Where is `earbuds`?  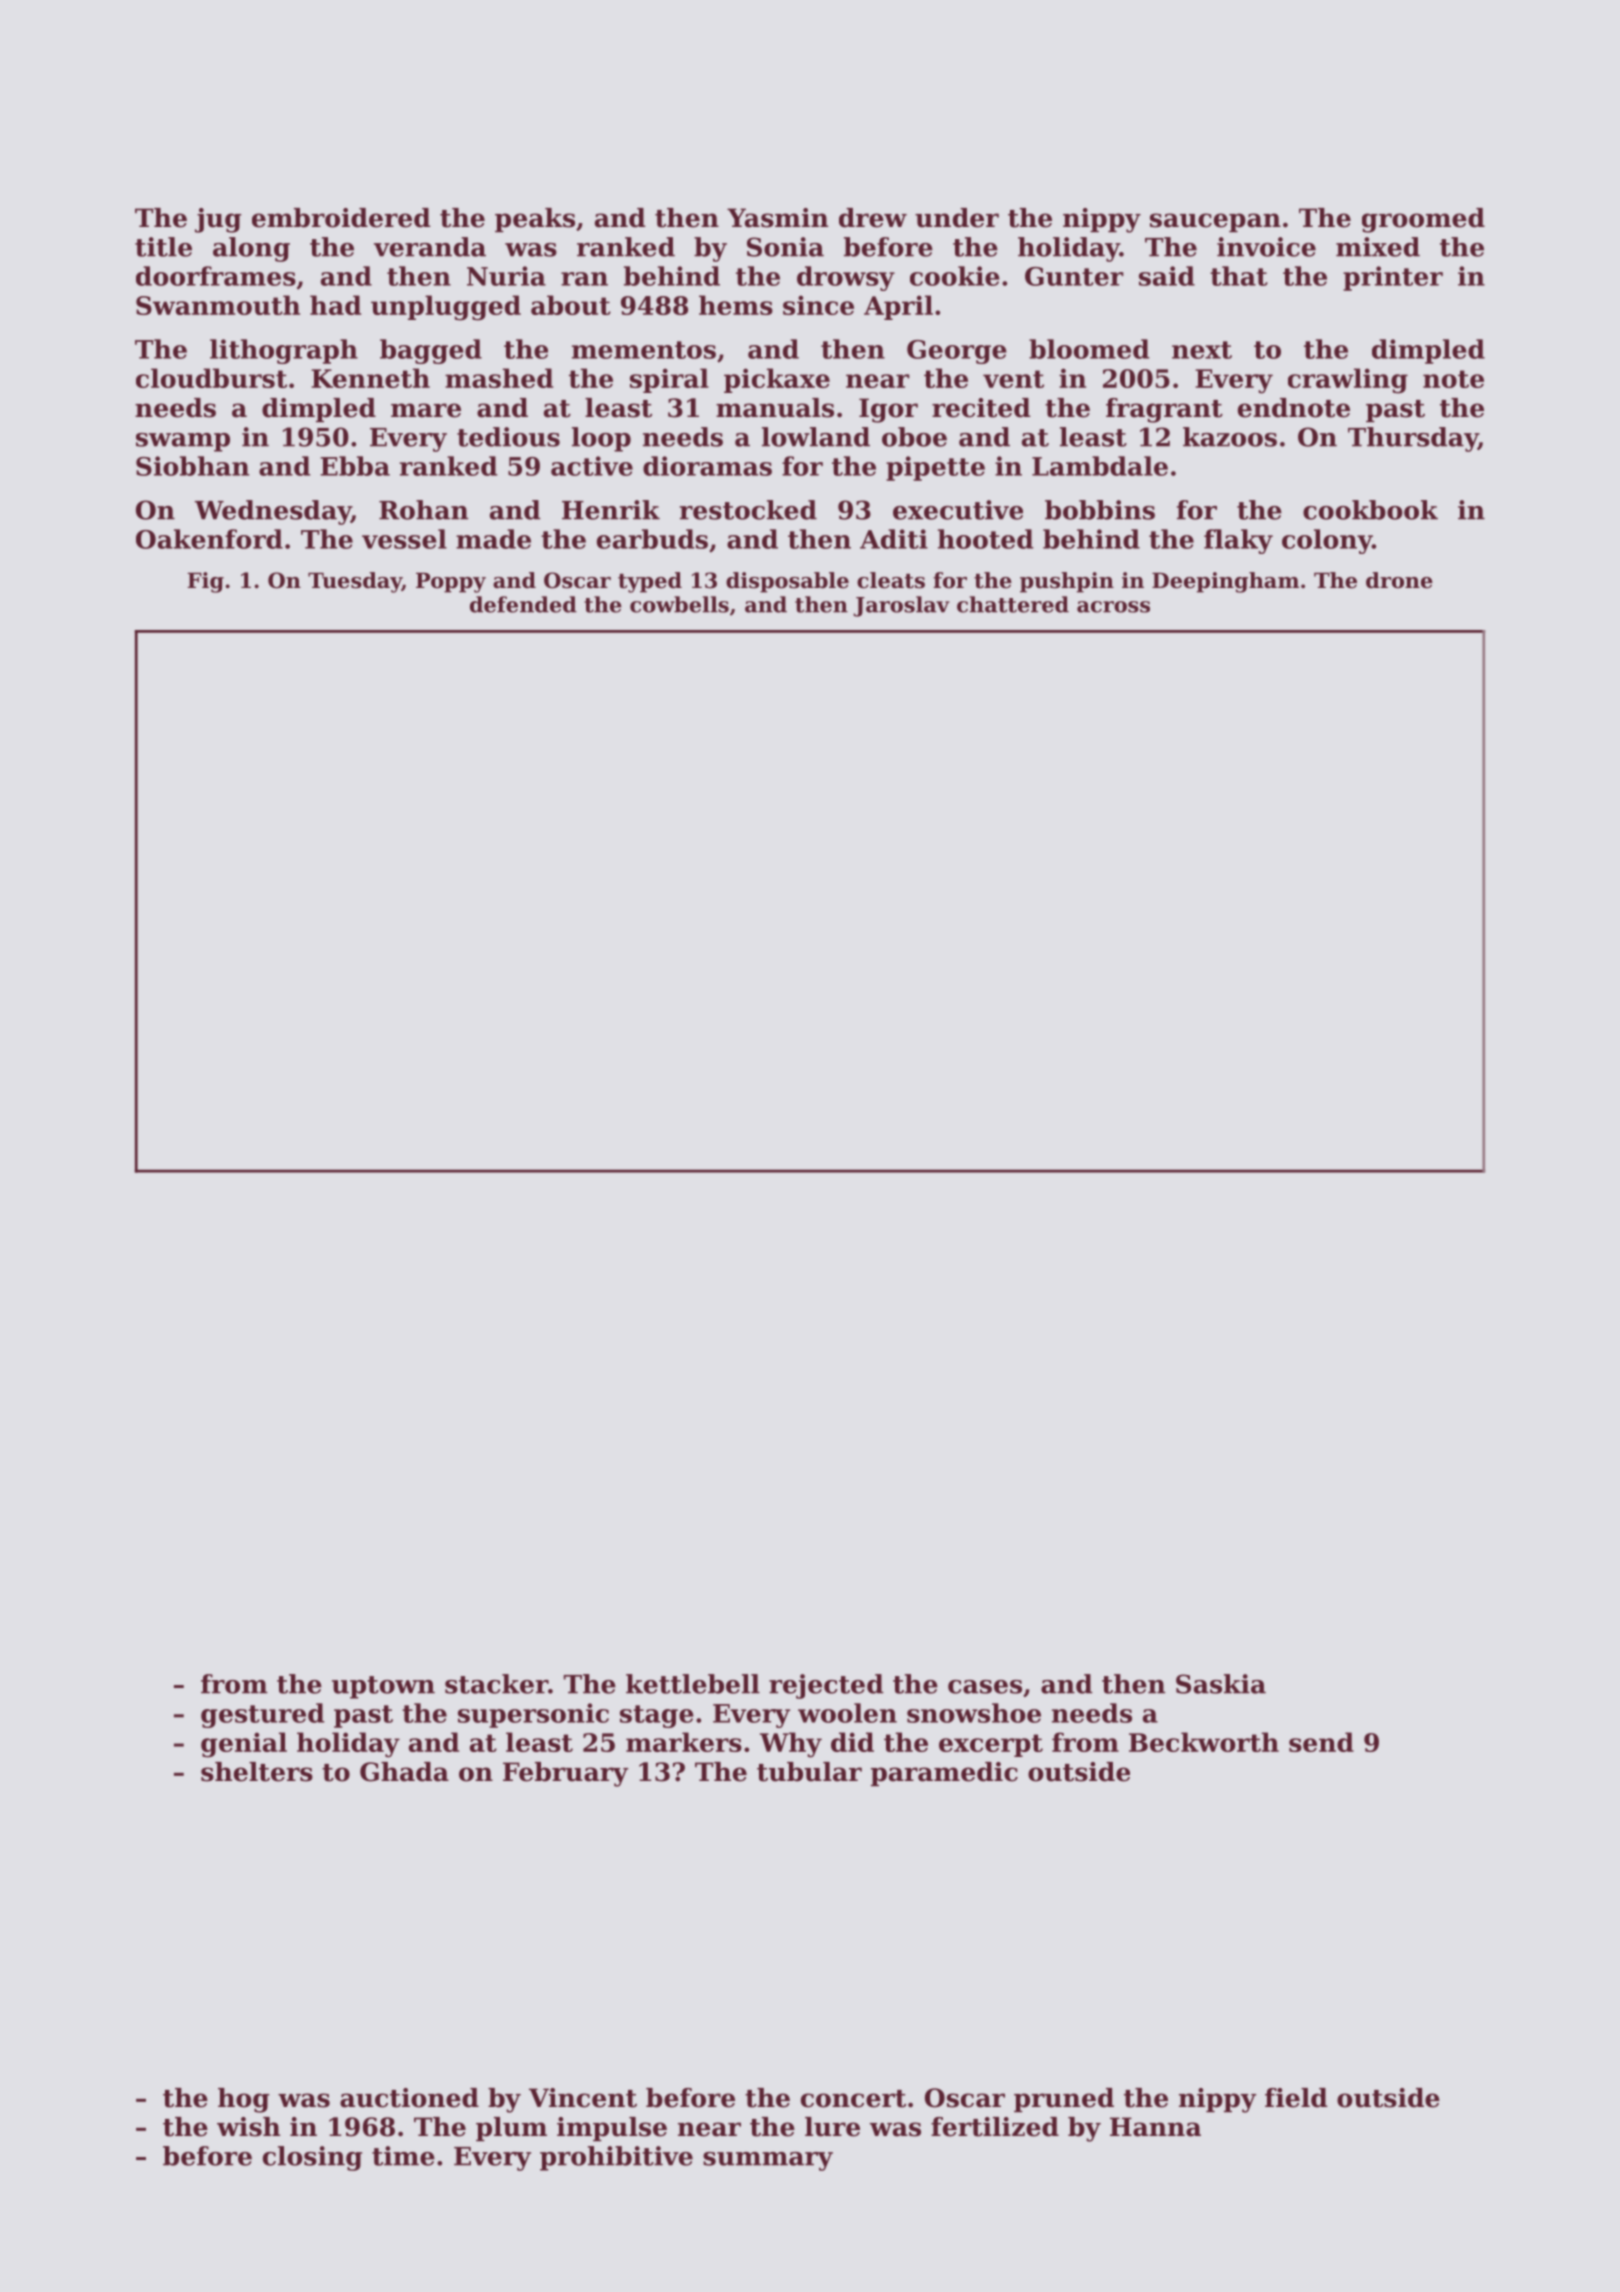
earbuds is located at coordinates (652, 539).
